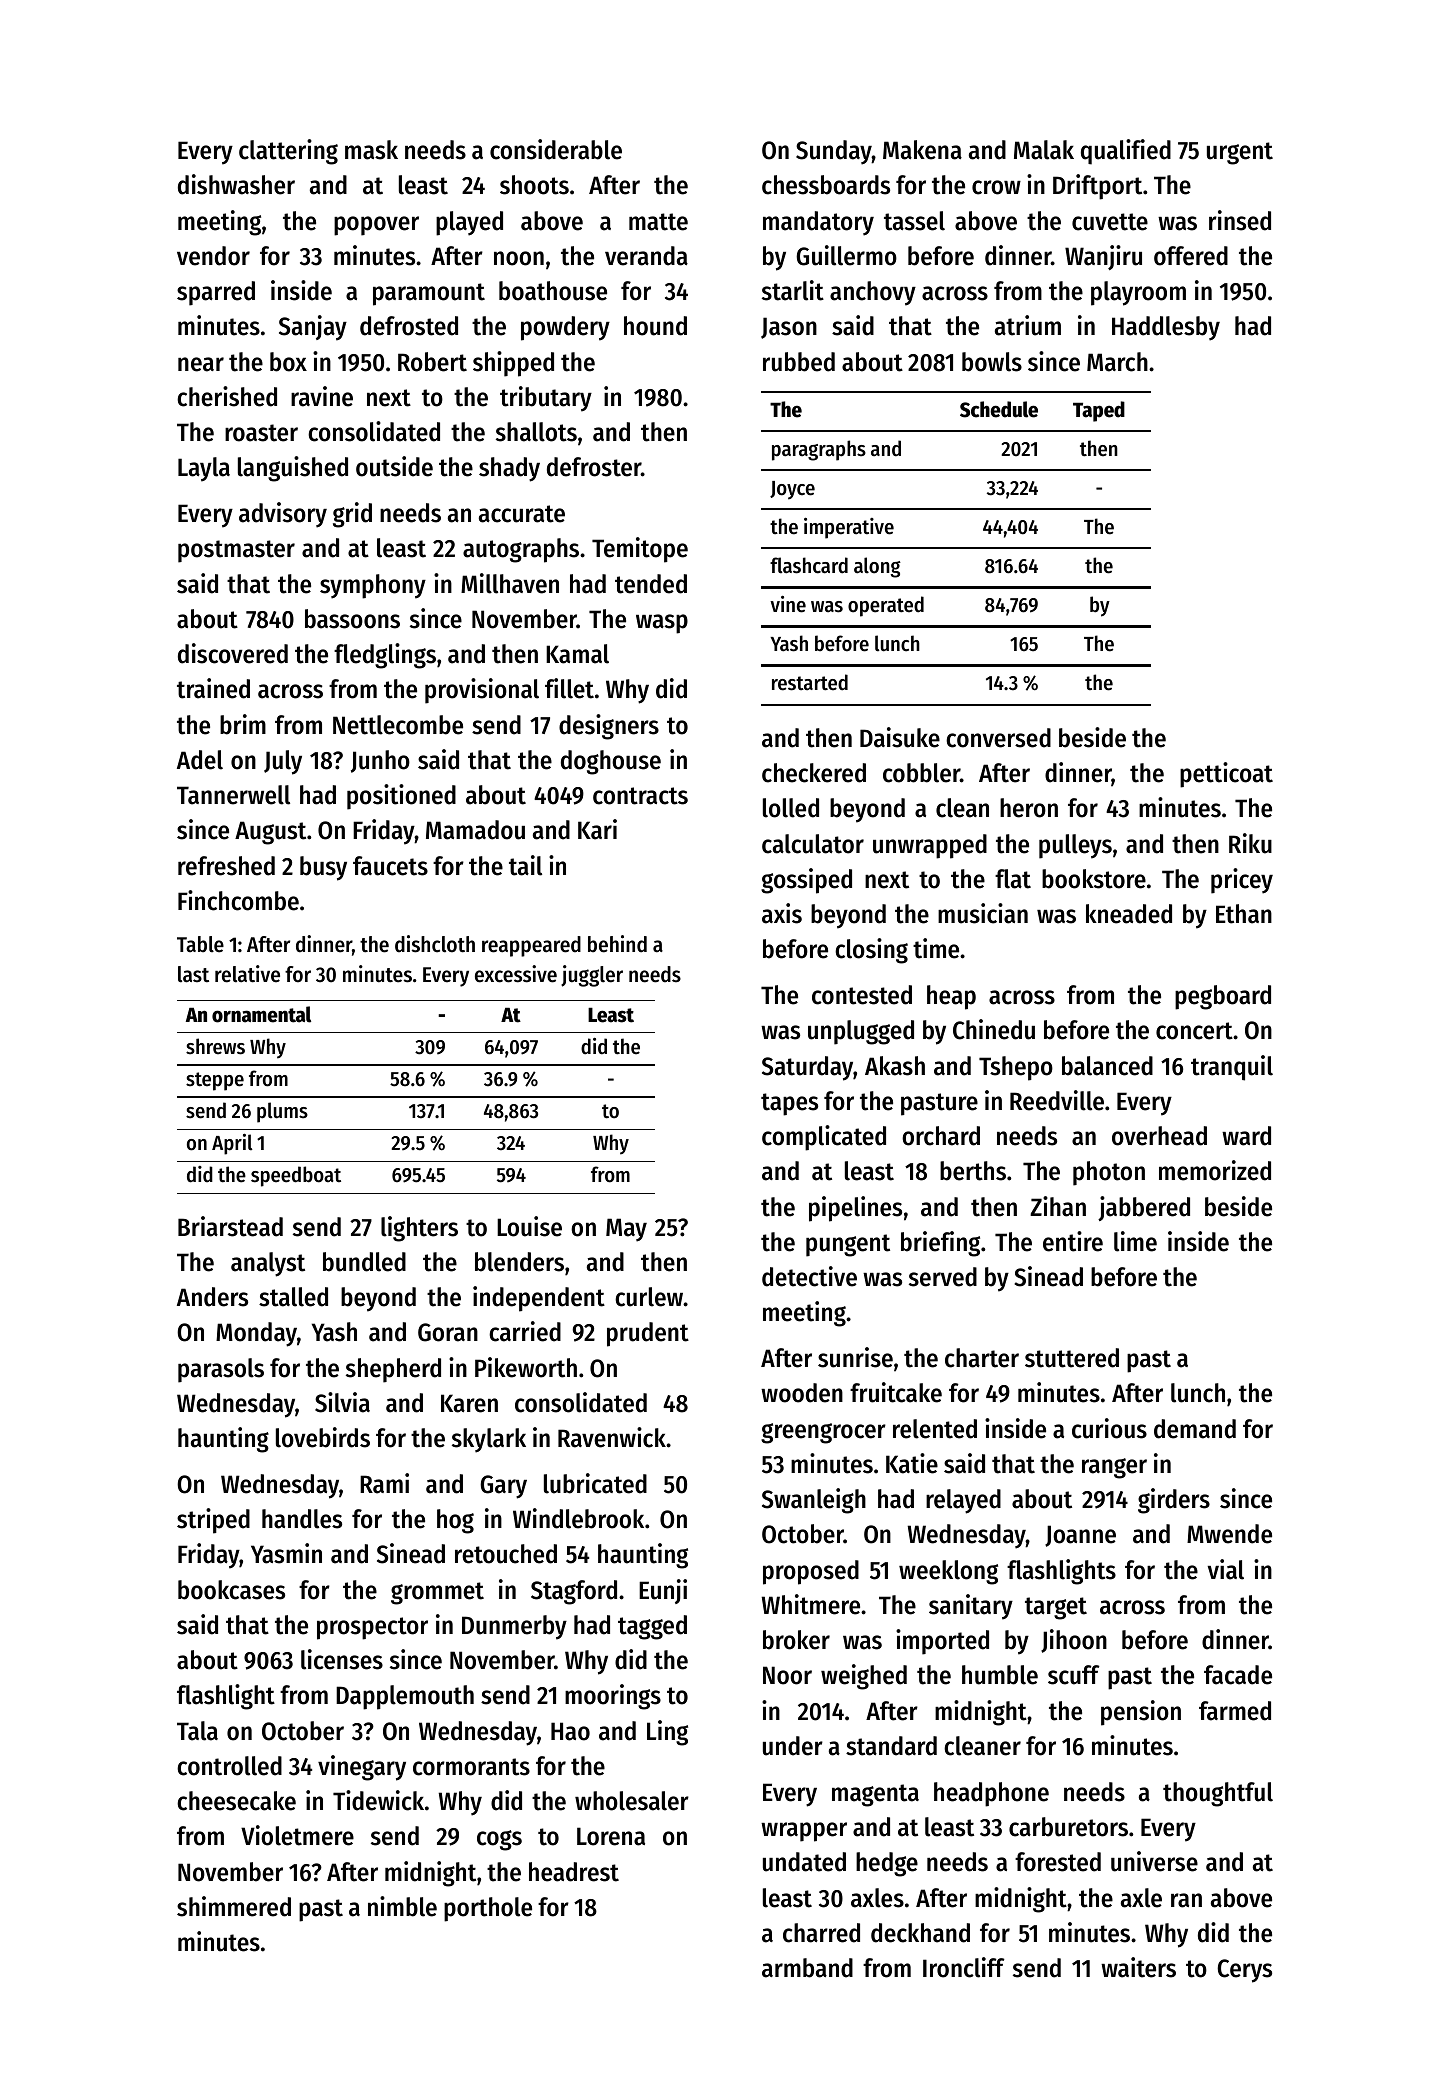 The height and width of the page is (2100, 1450). I want to click on Schedule, so click(999, 409).
